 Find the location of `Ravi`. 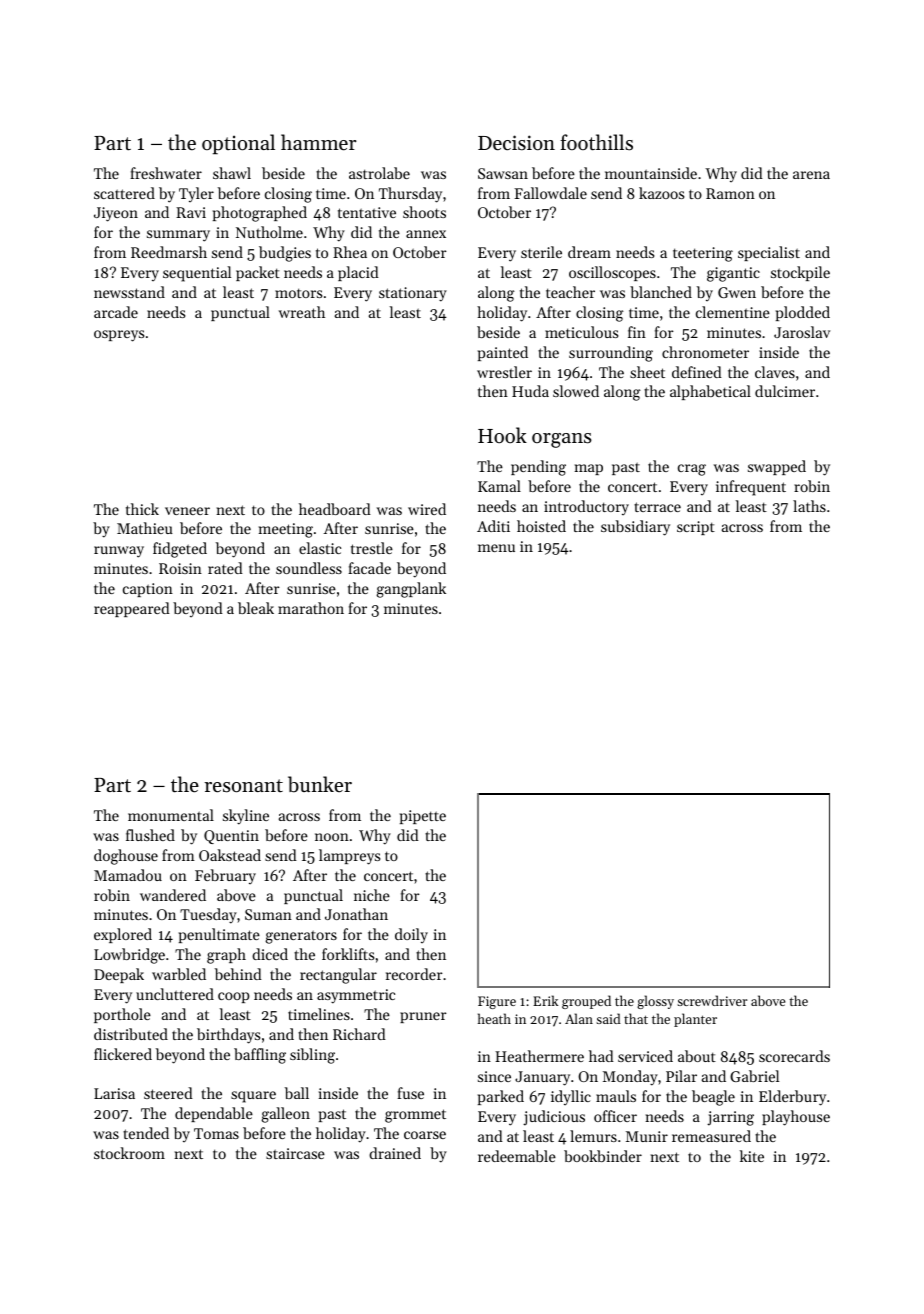

Ravi is located at coordinates (191, 212).
